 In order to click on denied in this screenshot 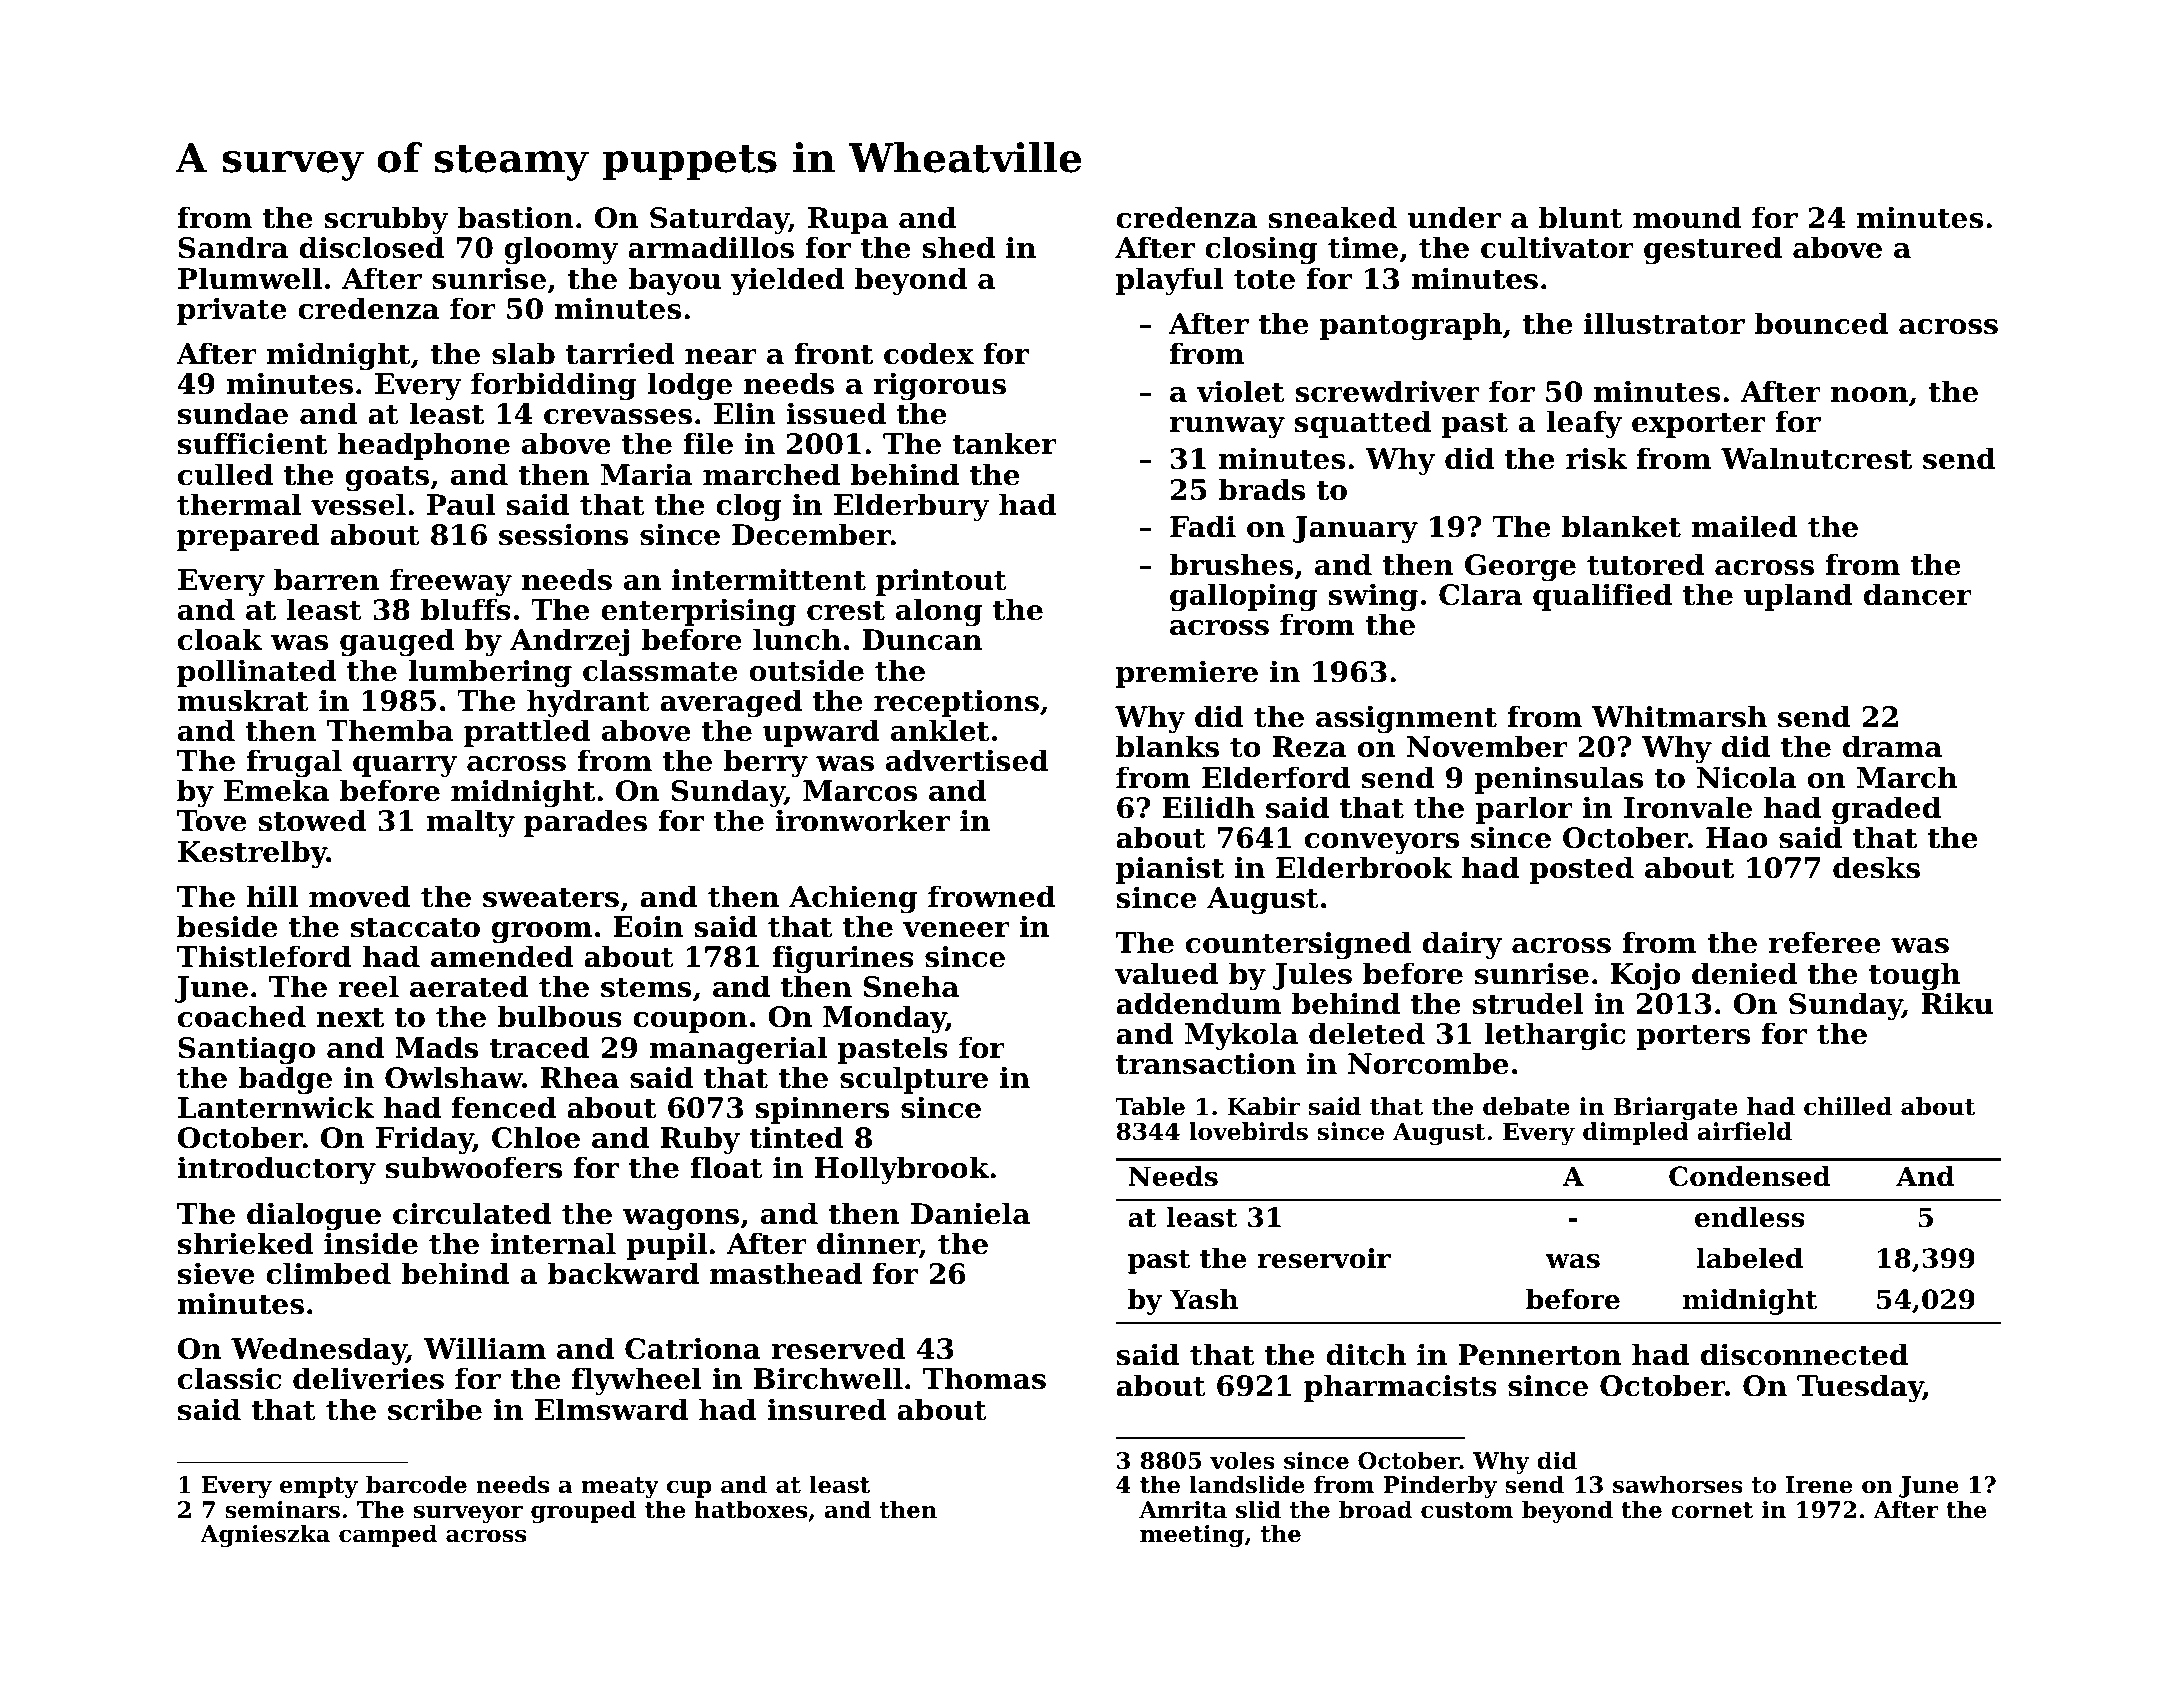, I will do `click(1744, 973)`.
